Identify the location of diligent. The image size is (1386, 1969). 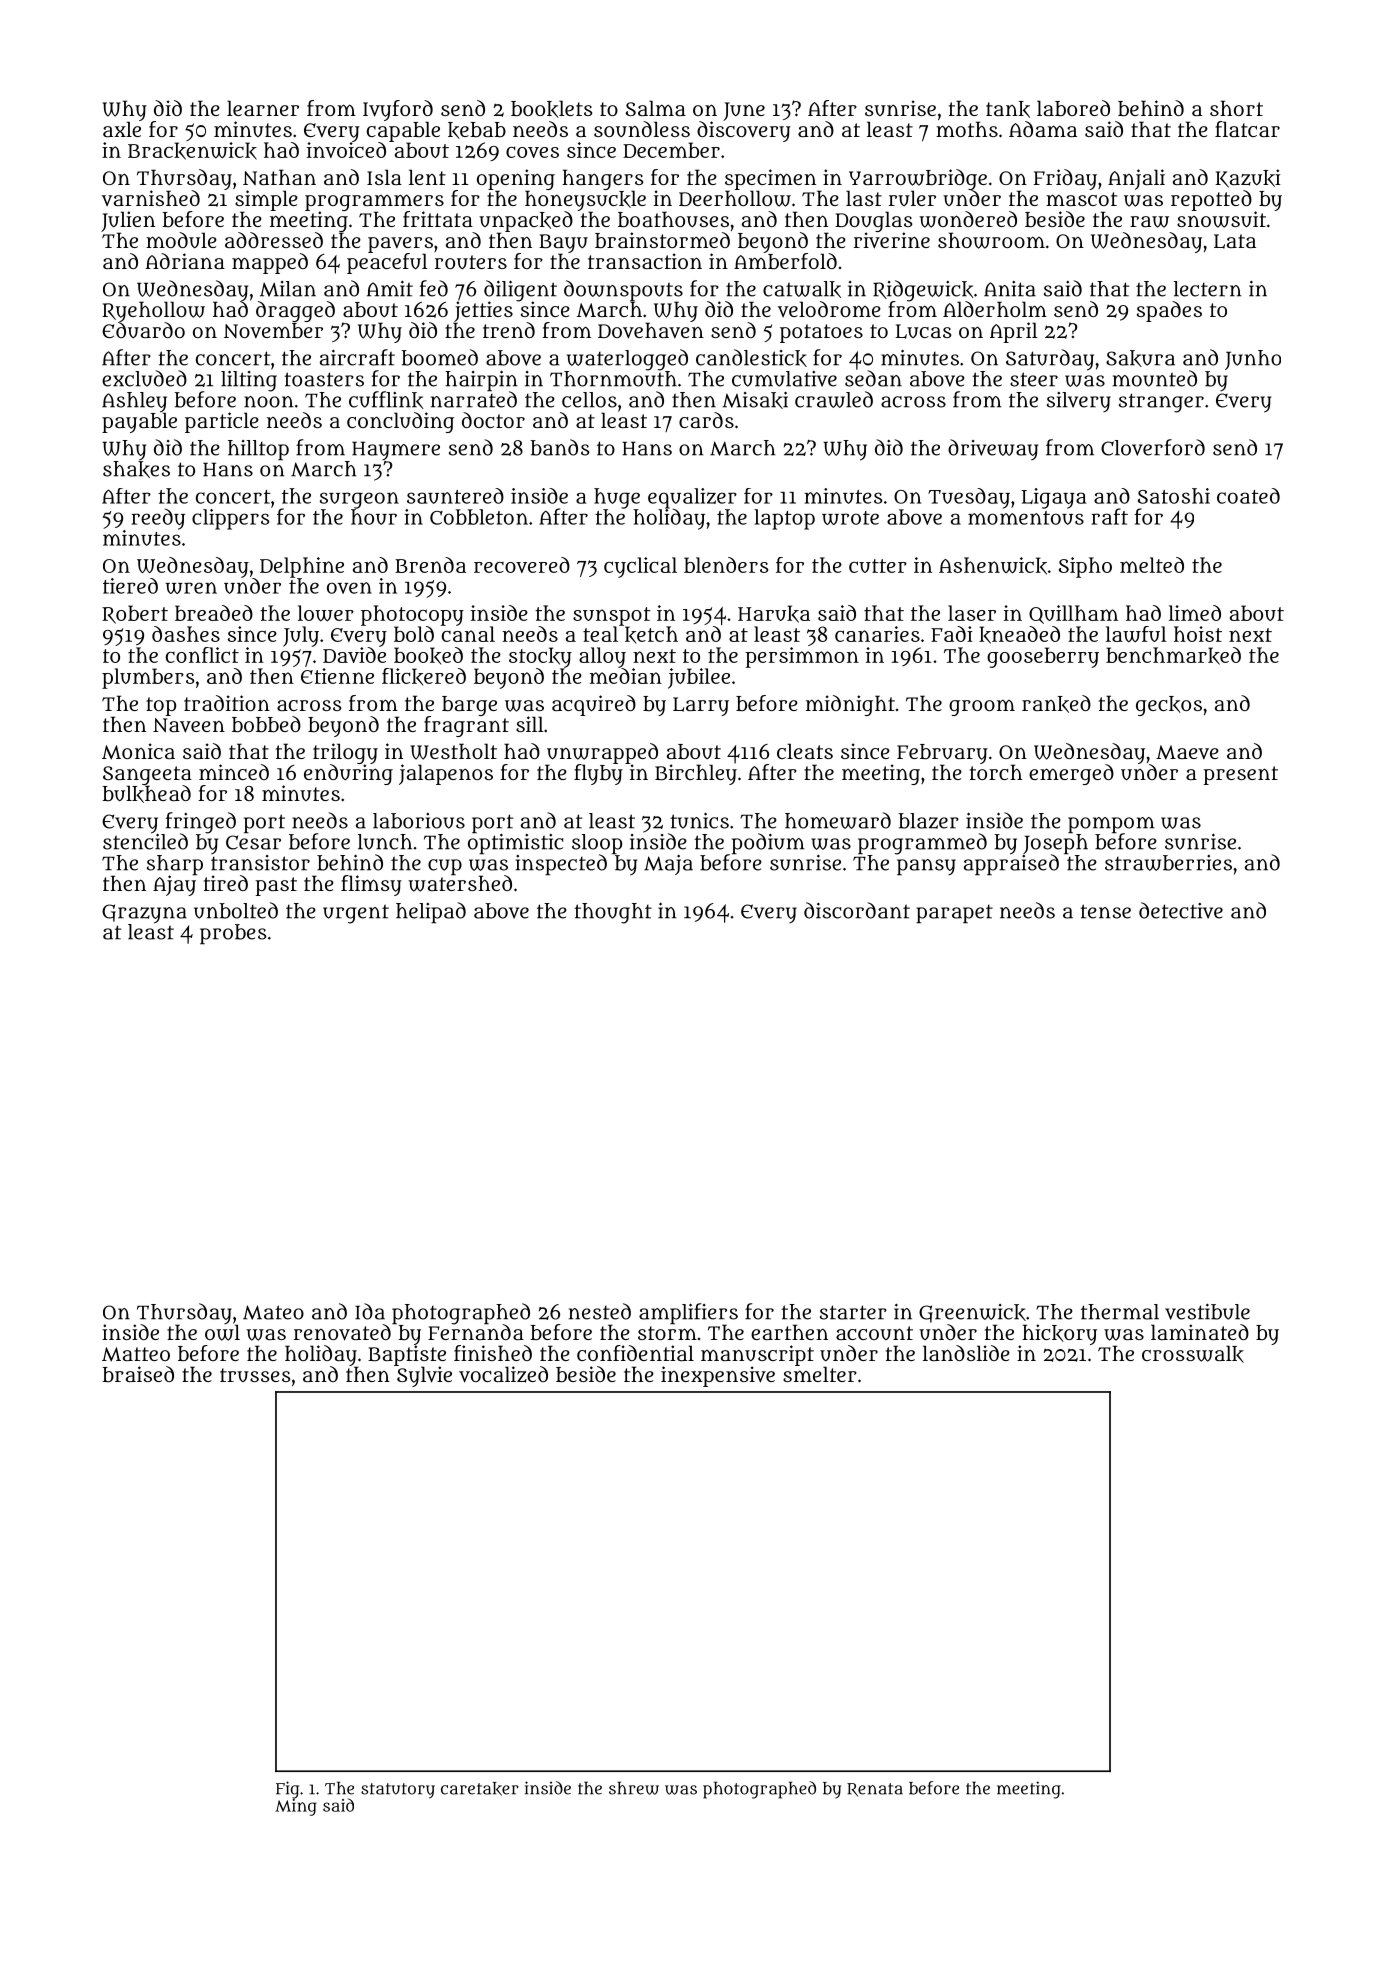
(520, 290).
